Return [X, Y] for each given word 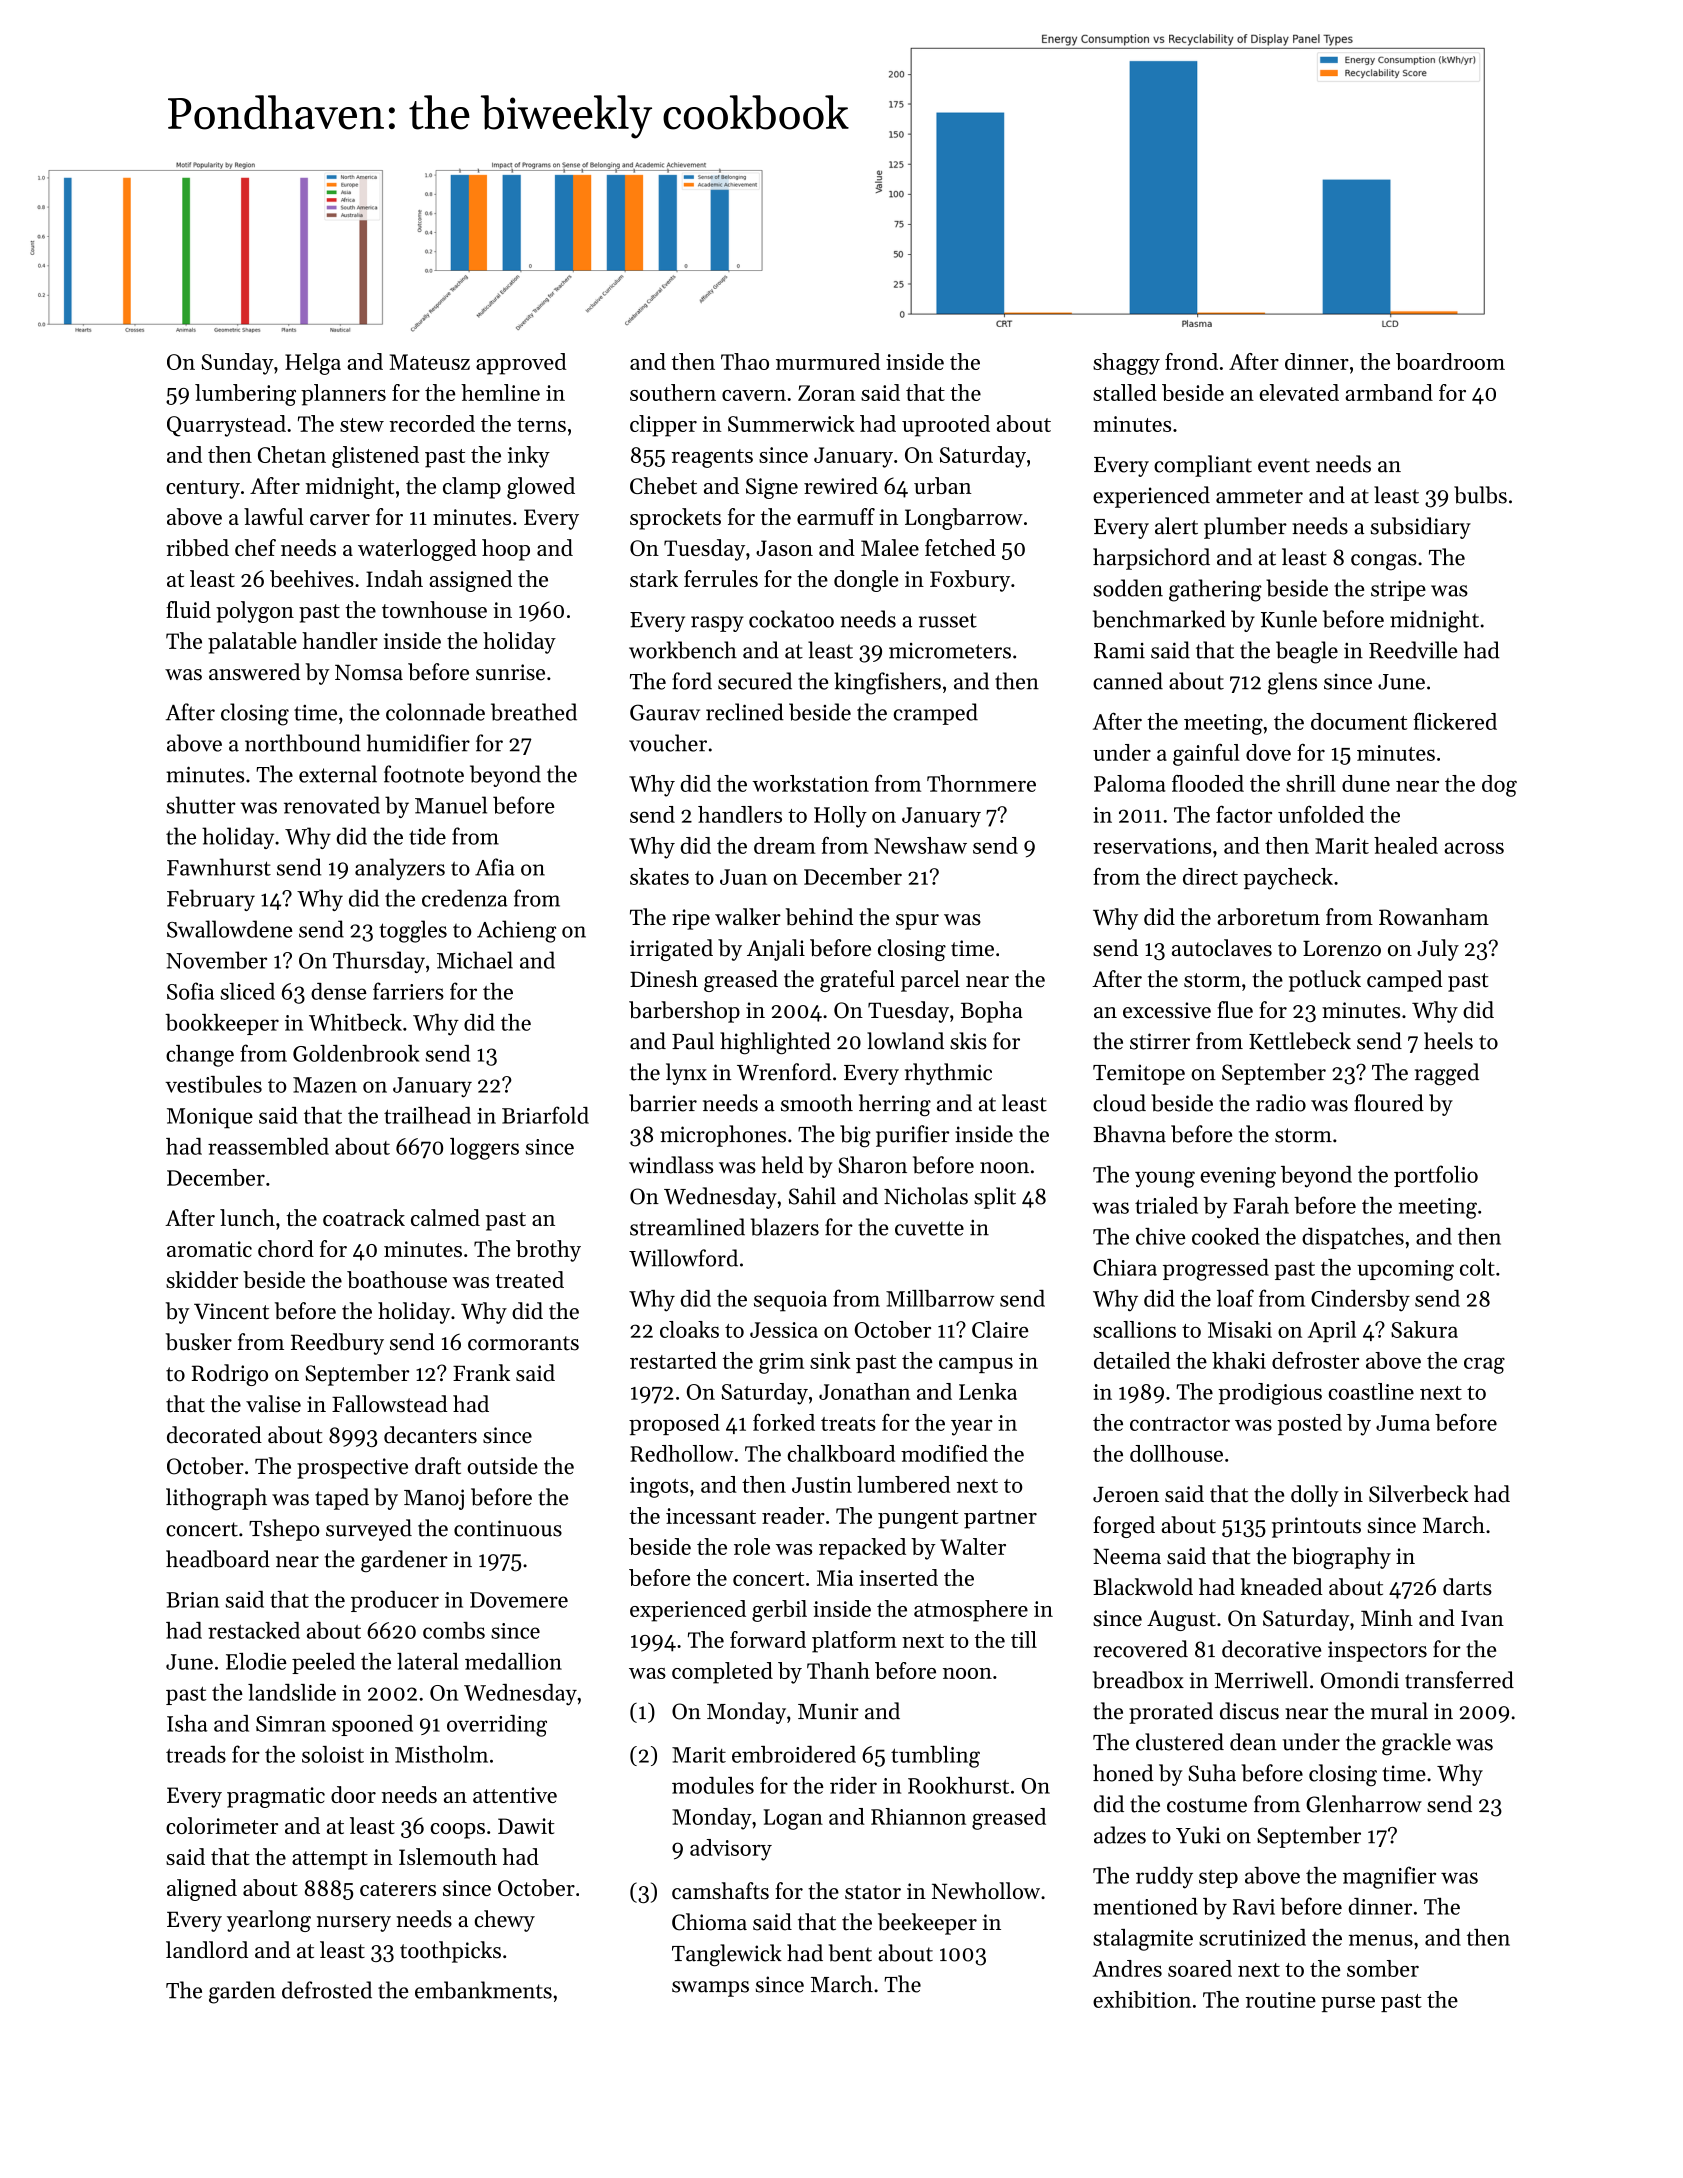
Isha [187, 1723]
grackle [1416, 1744]
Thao [745, 361]
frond [1191, 361]
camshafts [720, 1891]
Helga [313, 364]
